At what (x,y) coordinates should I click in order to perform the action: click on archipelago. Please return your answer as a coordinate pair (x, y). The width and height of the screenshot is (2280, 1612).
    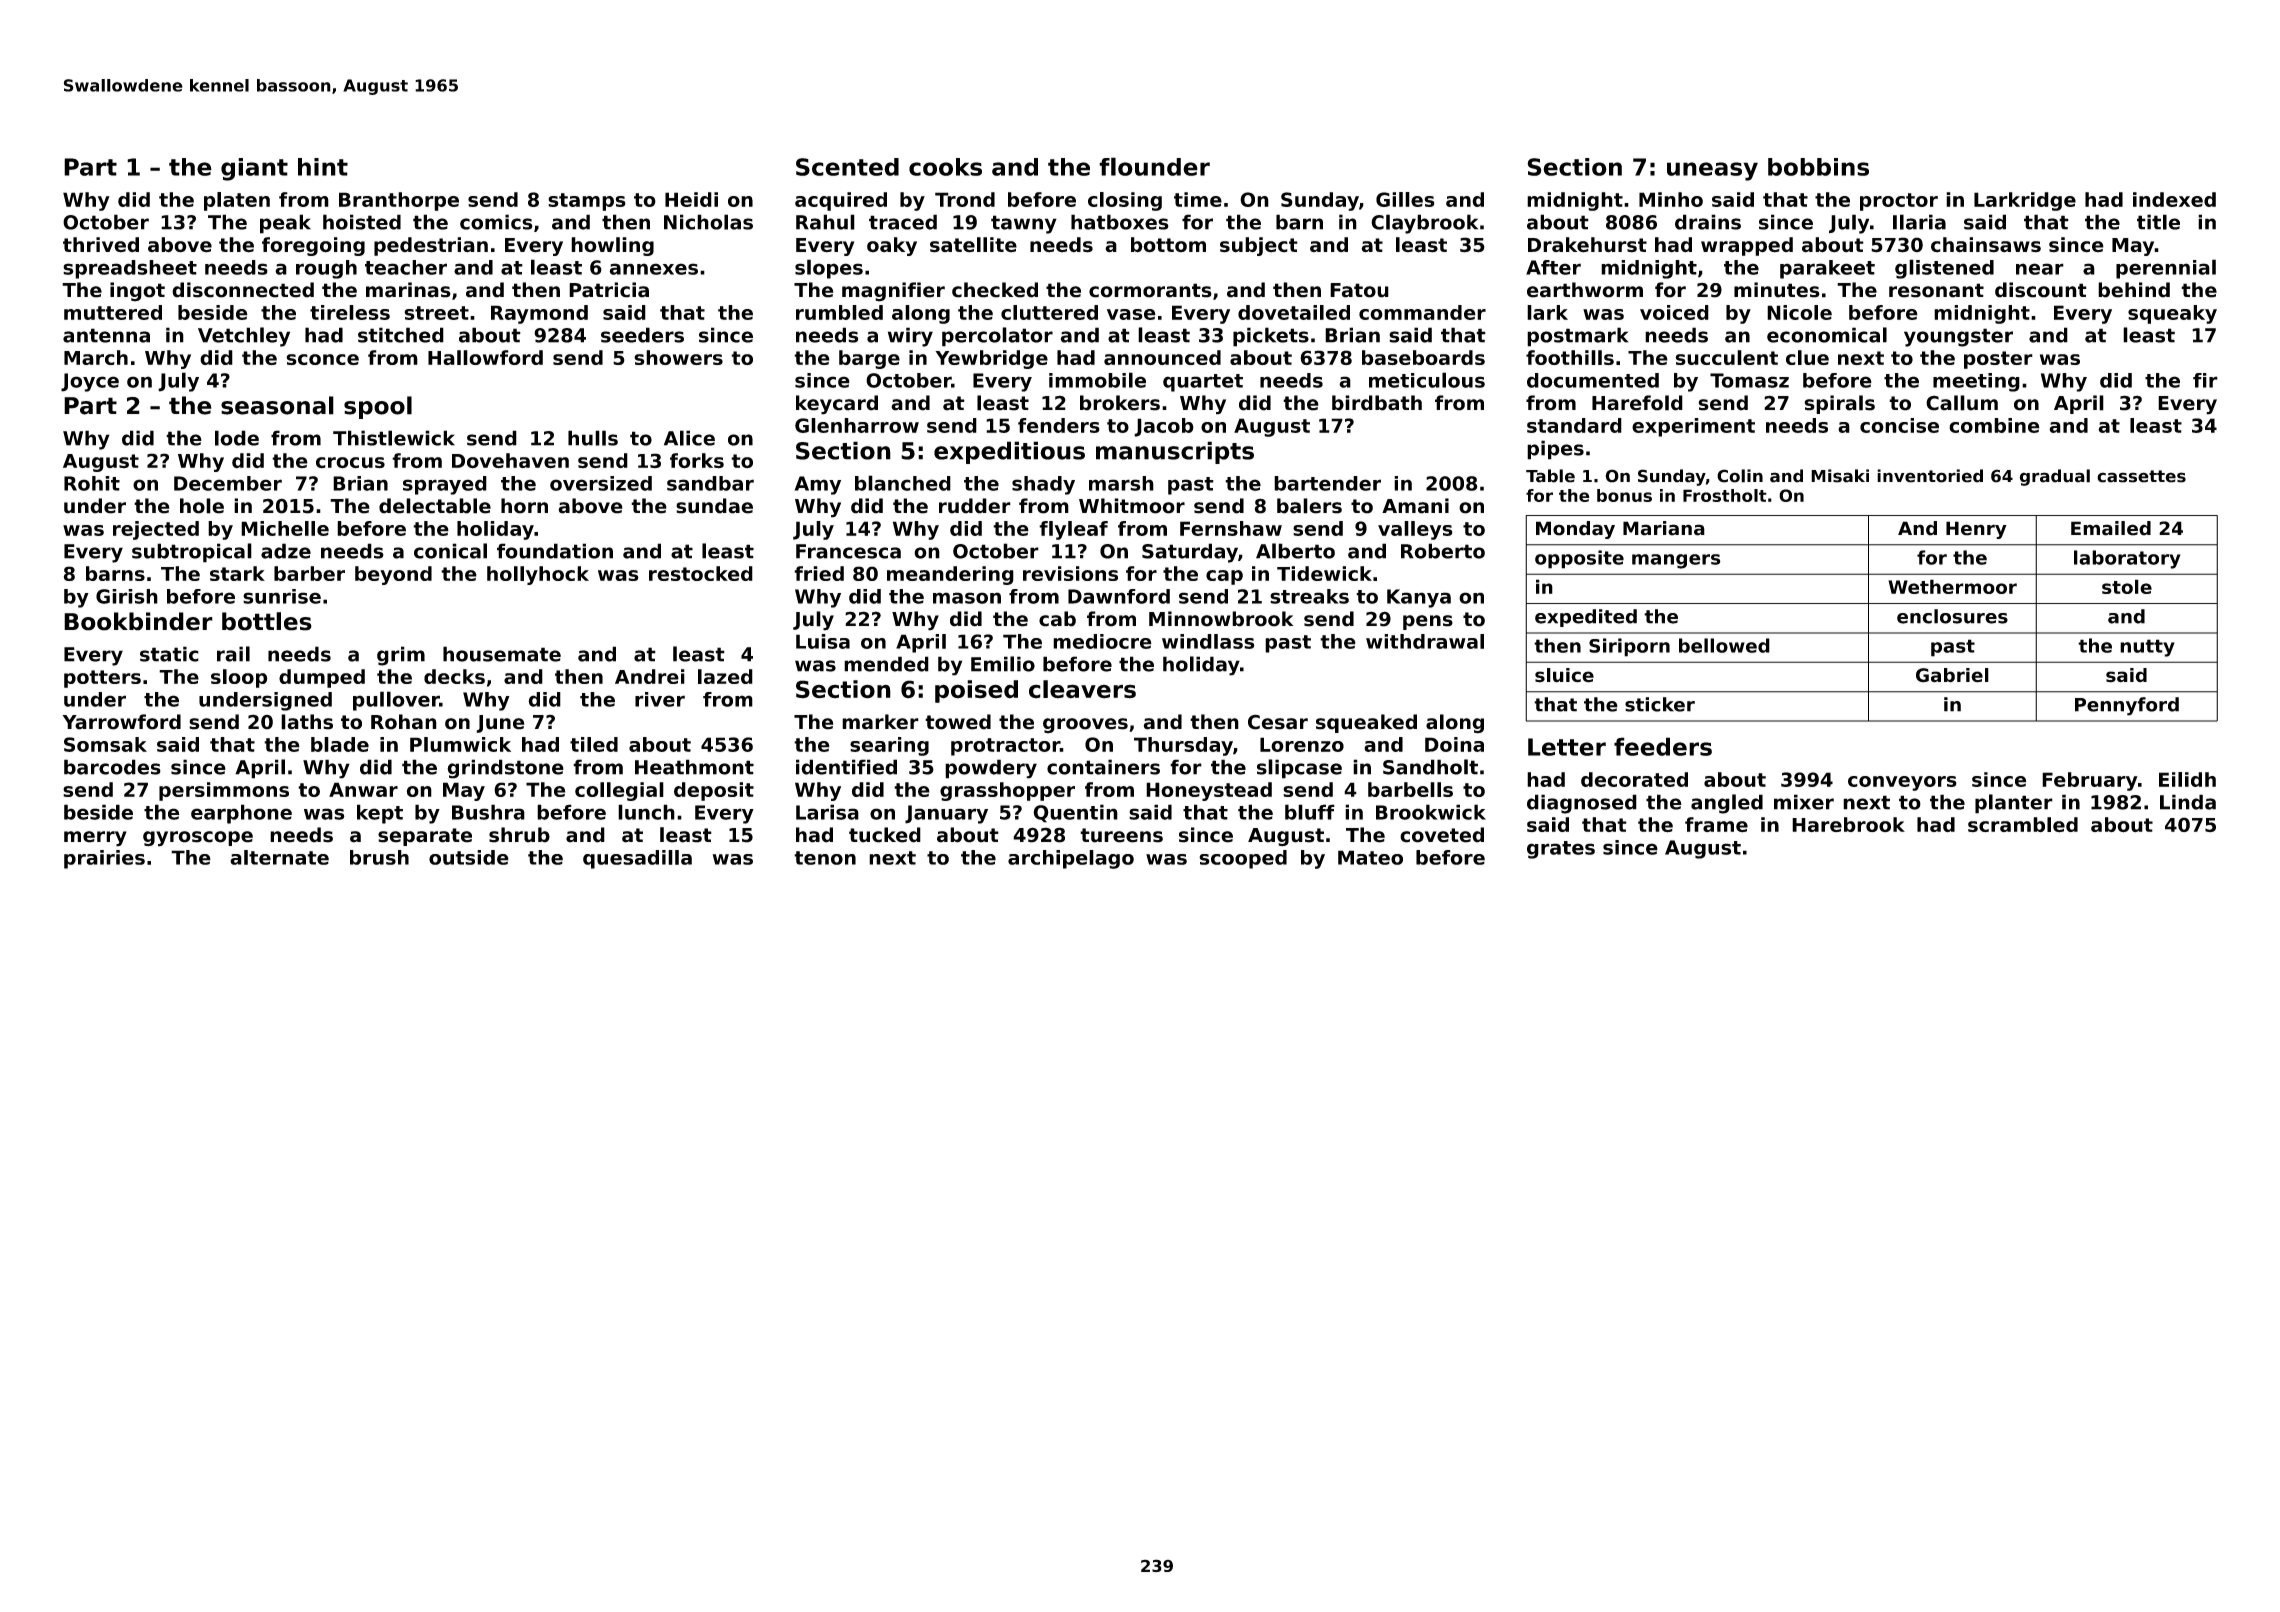
    Looking at the image, I should click on (1071, 859).
